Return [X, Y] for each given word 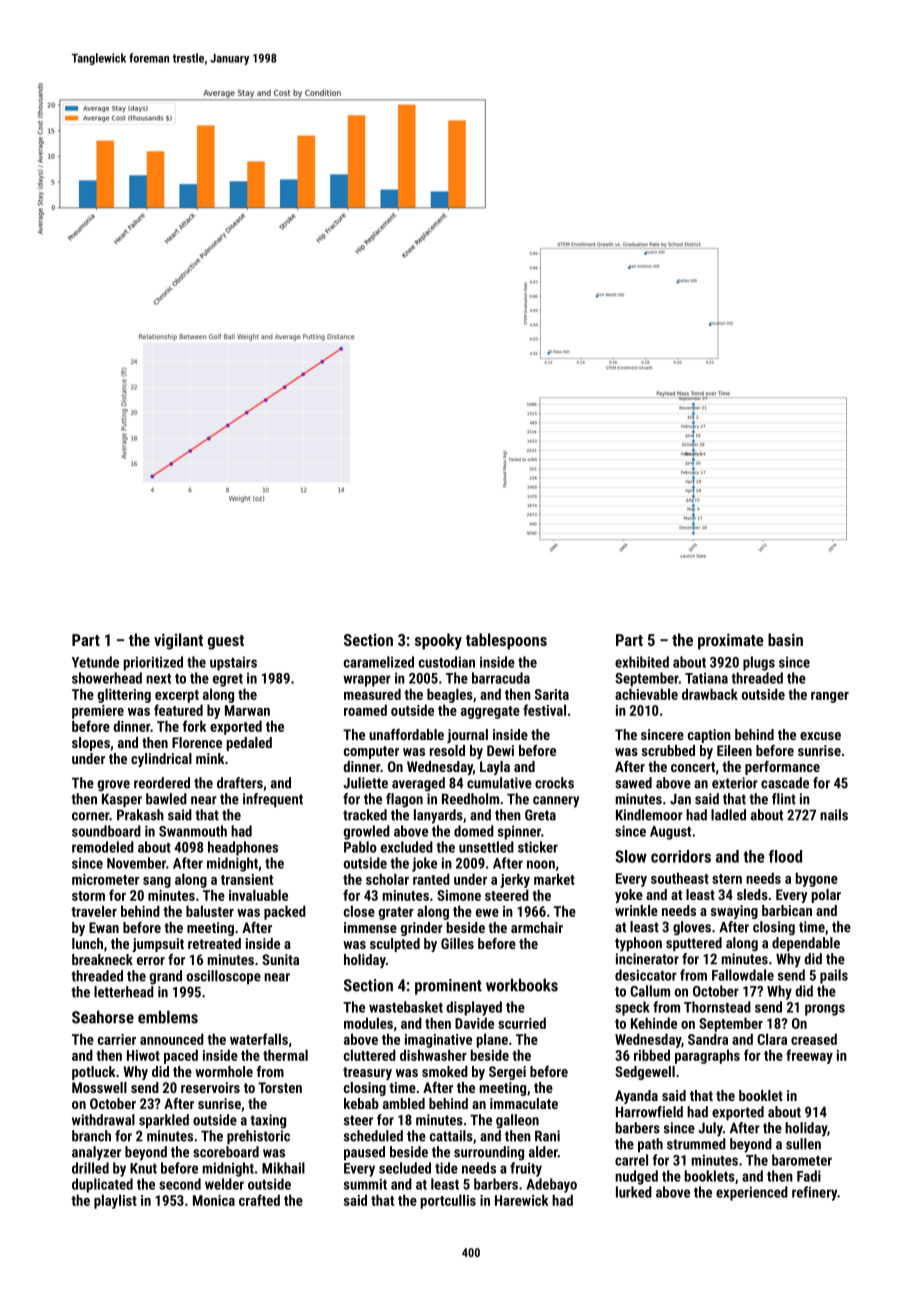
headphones [243, 848]
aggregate [490, 712]
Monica [214, 1200]
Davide [474, 1023]
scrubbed [668, 750]
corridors [681, 856]
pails [834, 976]
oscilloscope [224, 977]
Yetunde [95, 662]
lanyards [438, 816]
